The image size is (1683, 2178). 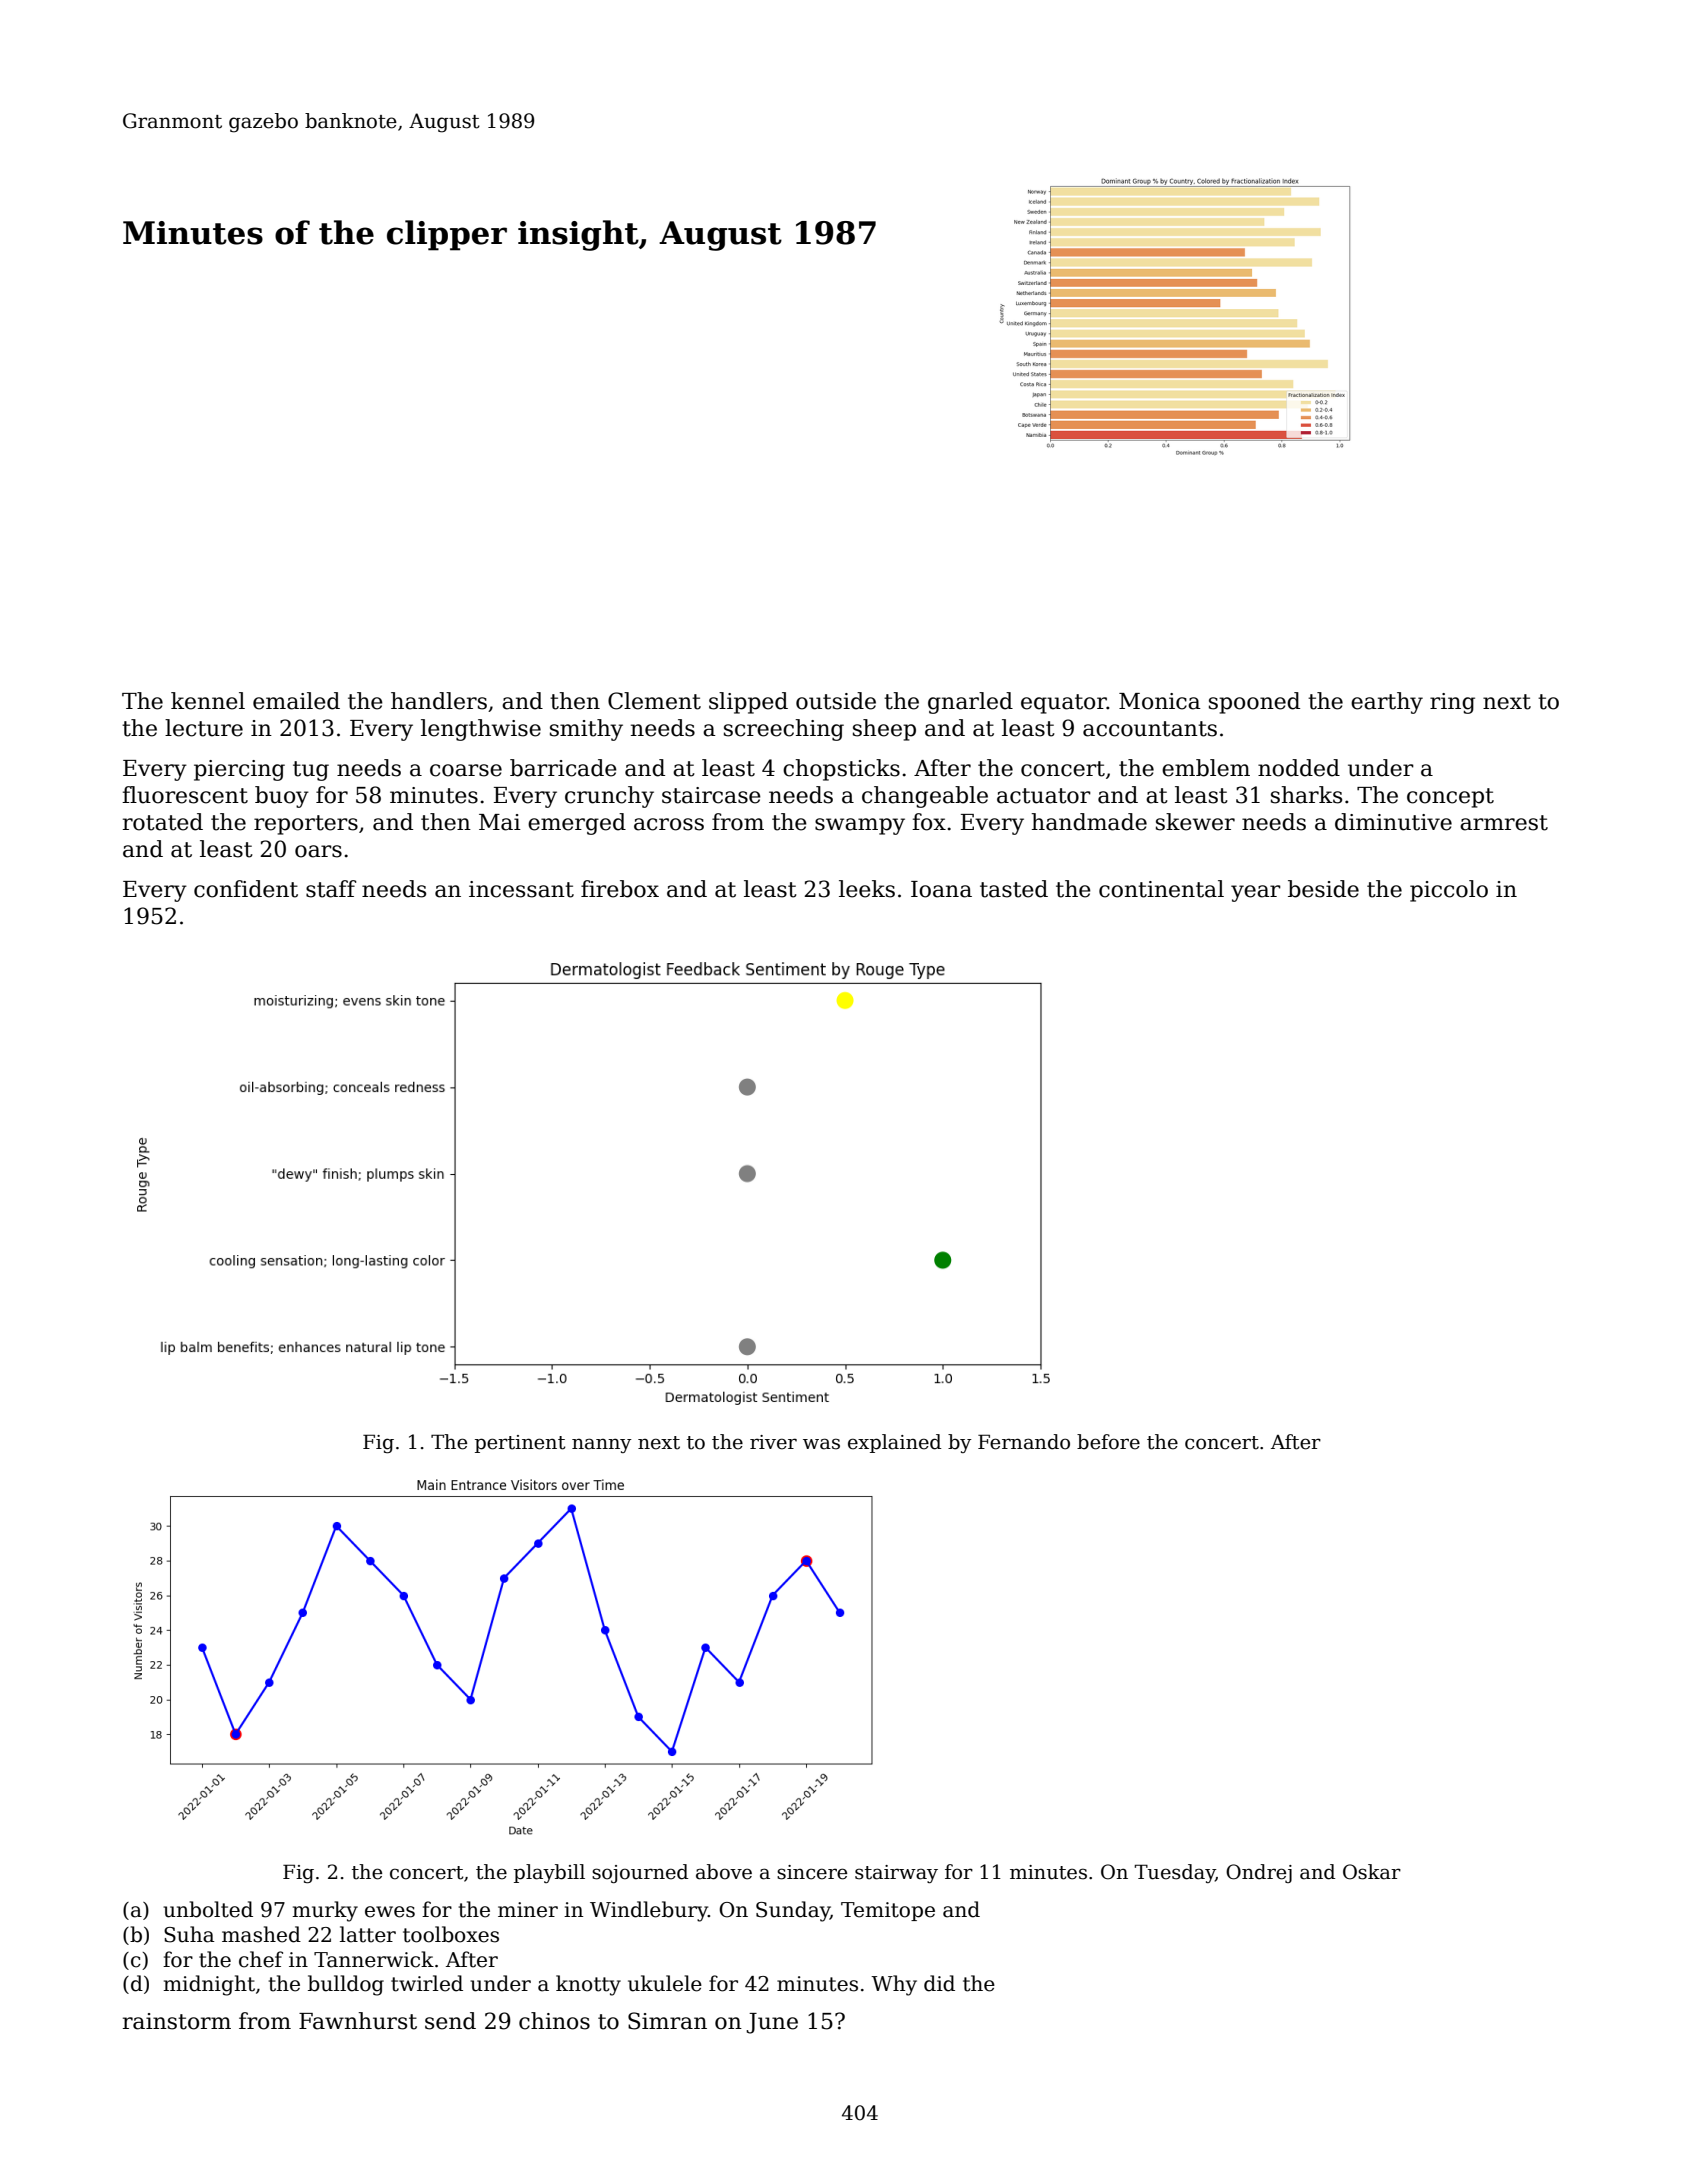 What do you see at coordinates (894, 1443) in the screenshot?
I see `explained` at bounding box center [894, 1443].
